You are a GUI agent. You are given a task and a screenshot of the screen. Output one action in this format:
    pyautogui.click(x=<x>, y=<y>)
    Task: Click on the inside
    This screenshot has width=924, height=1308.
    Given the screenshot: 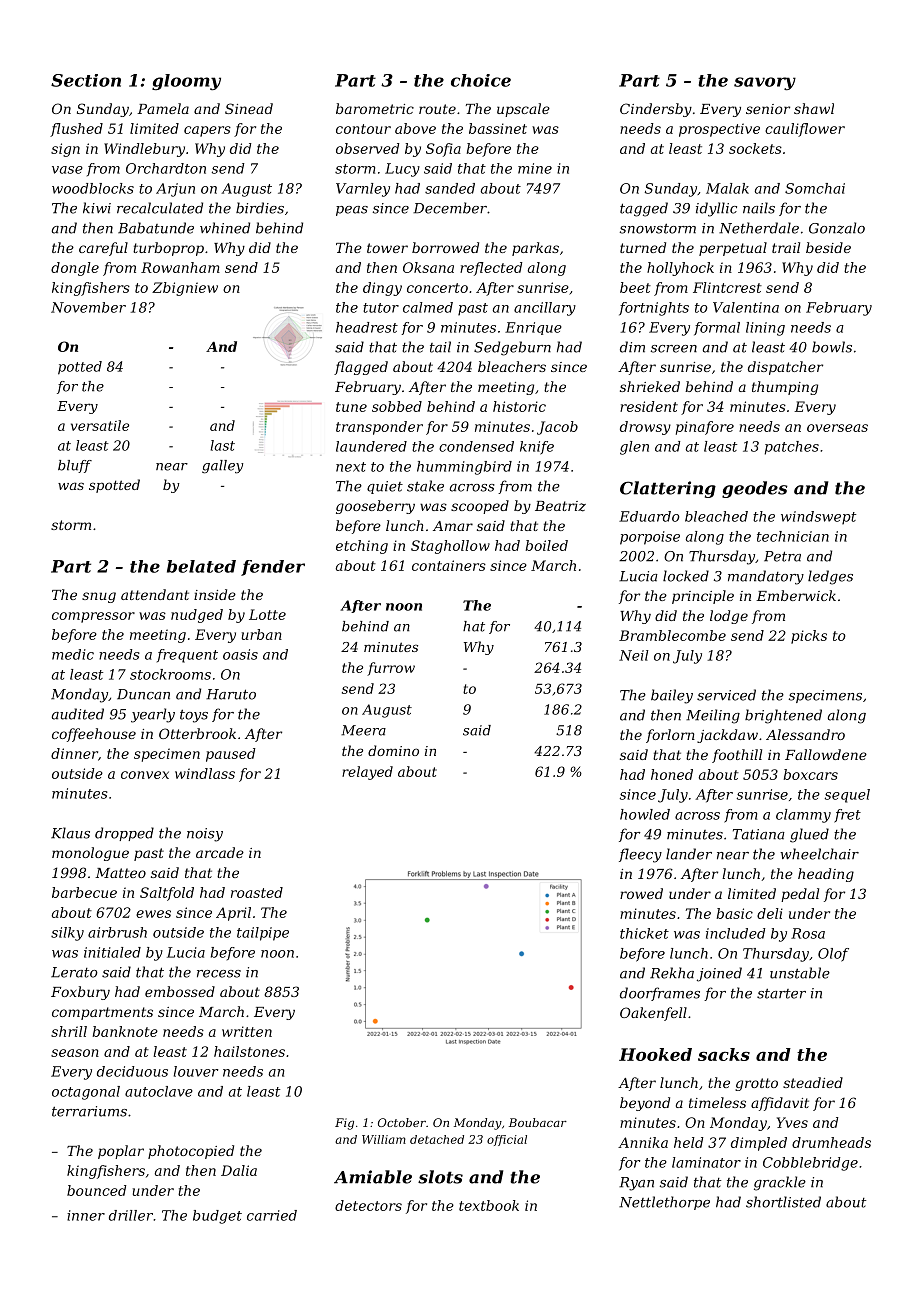 What is the action you would take?
    pyautogui.click(x=215, y=594)
